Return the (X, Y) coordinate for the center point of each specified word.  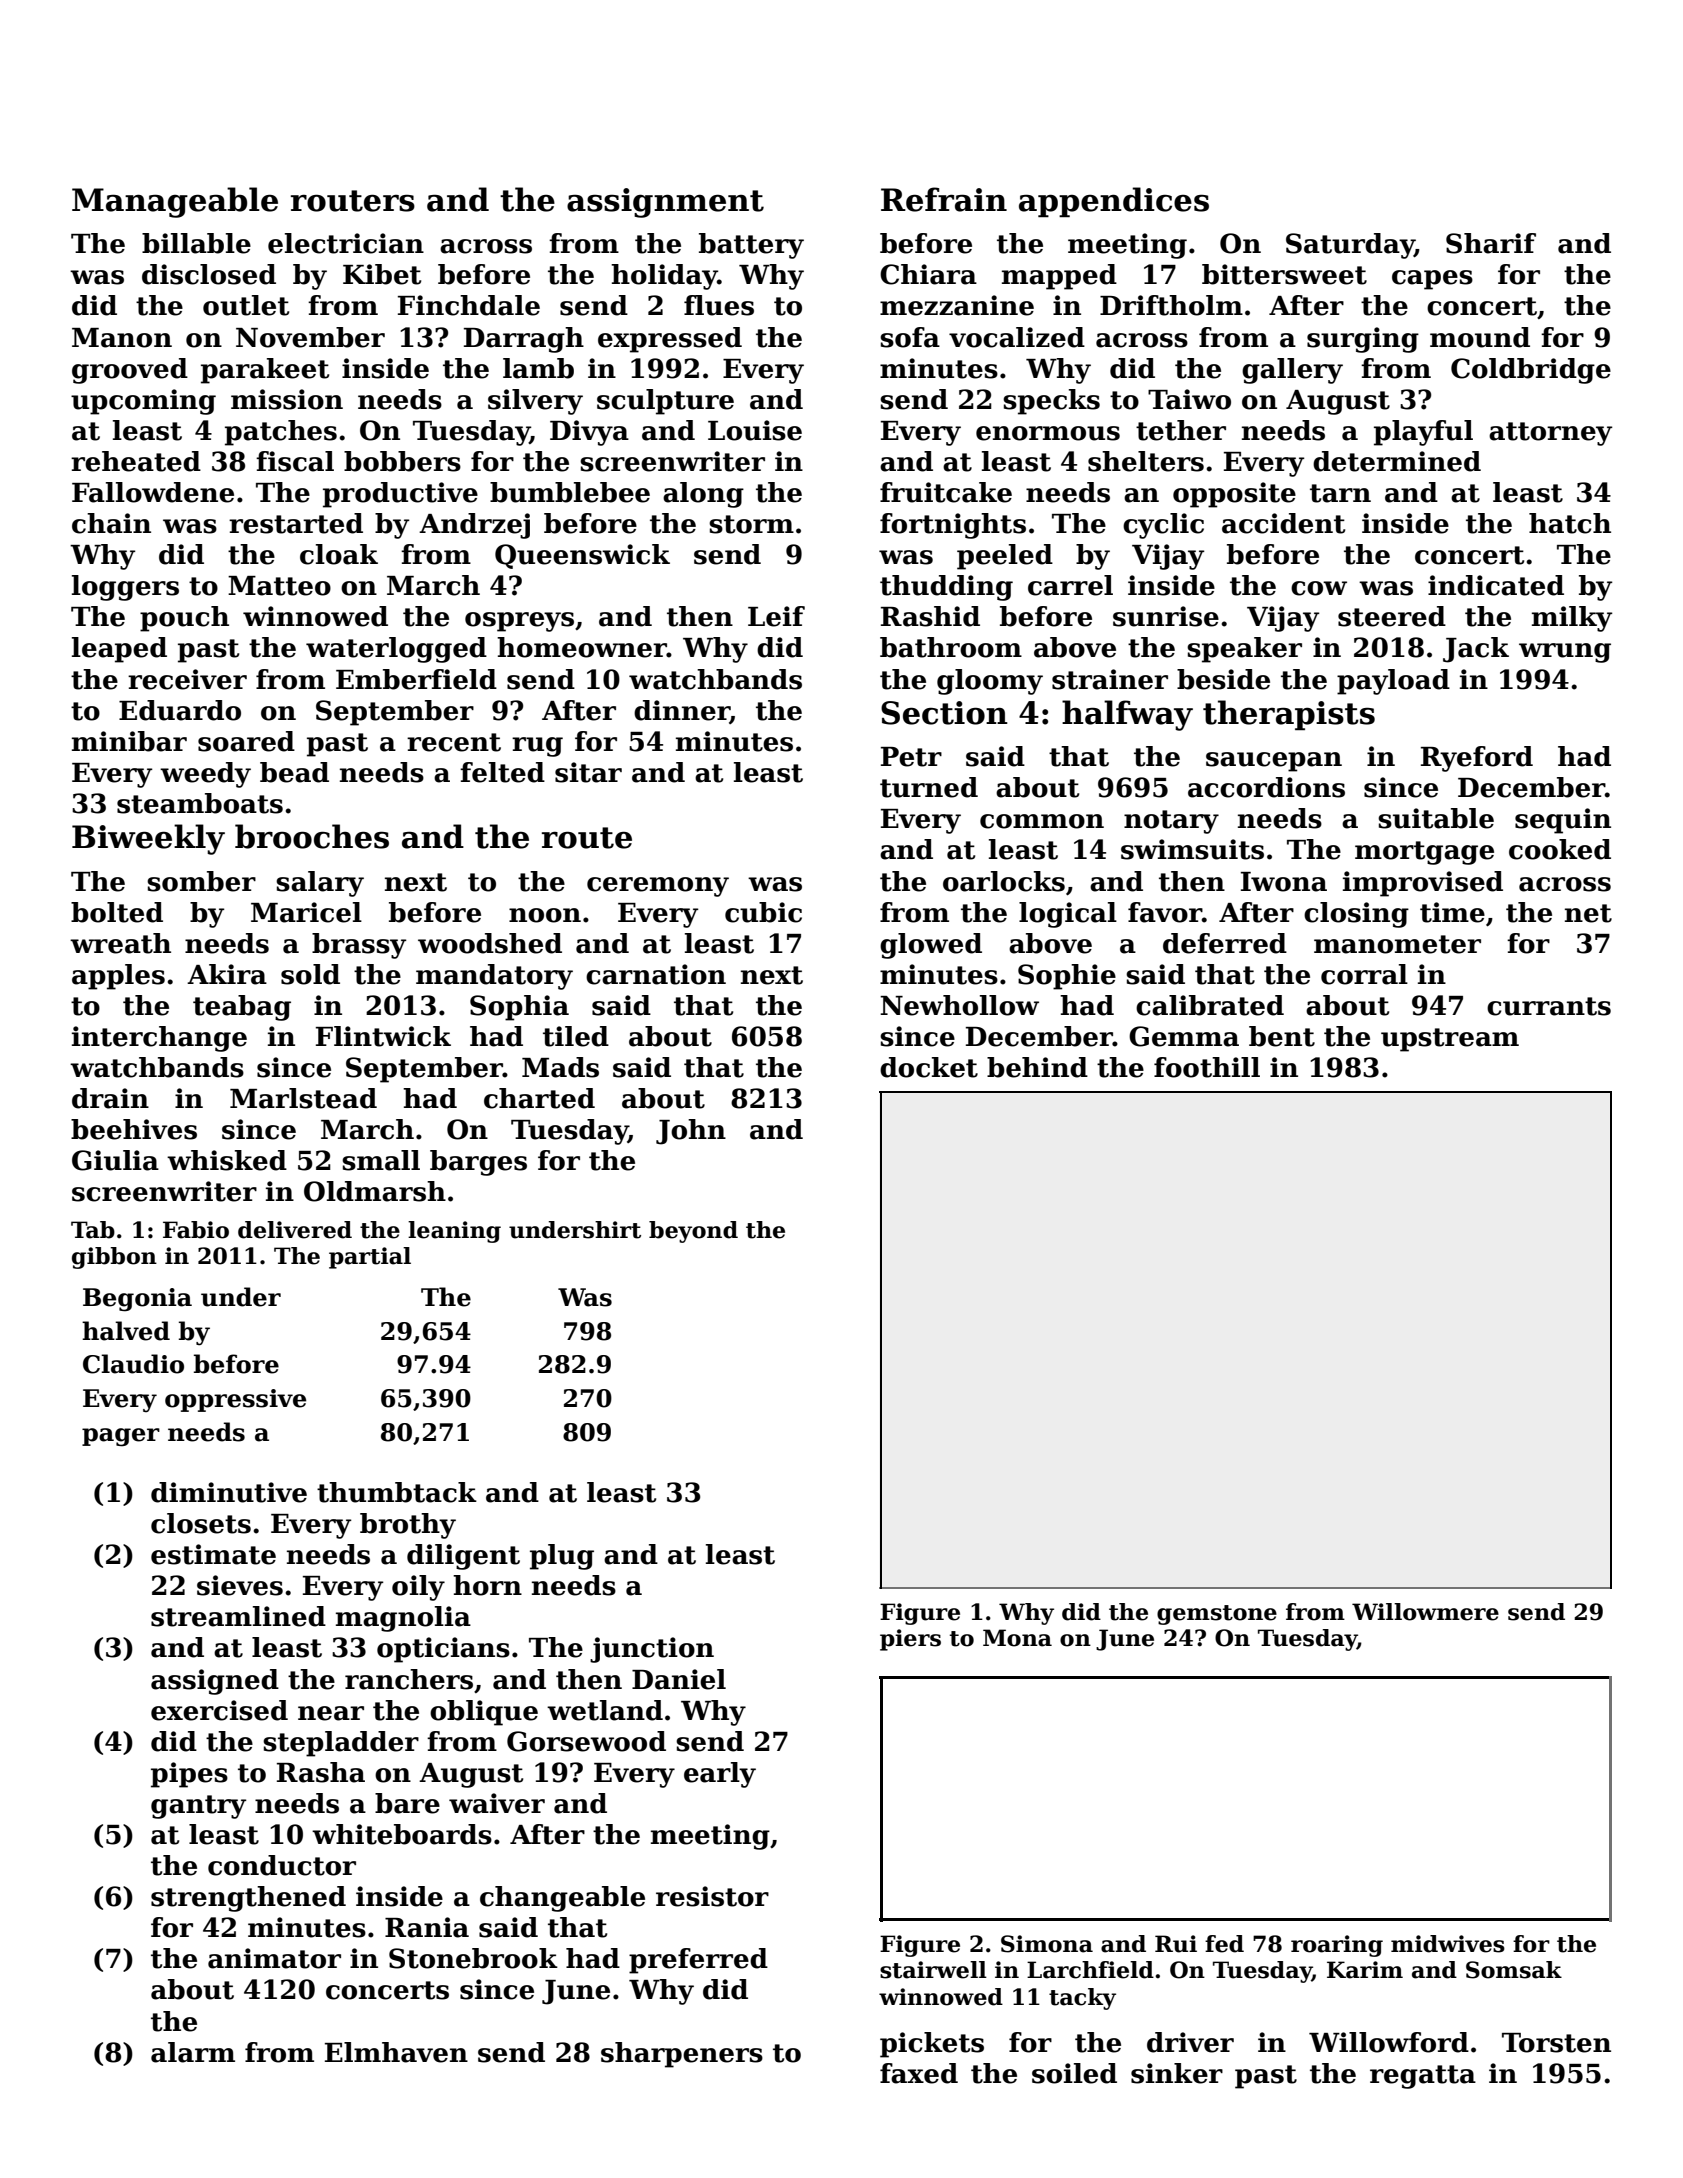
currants (1549, 1006)
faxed (919, 2073)
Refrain (944, 199)
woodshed (490, 943)
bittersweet (1284, 274)
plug (562, 1557)
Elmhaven (396, 2052)
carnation (656, 974)
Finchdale (469, 305)
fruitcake (946, 492)
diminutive (229, 1492)
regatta (1423, 2077)
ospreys (519, 622)
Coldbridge (1531, 371)
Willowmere (1425, 1612)
